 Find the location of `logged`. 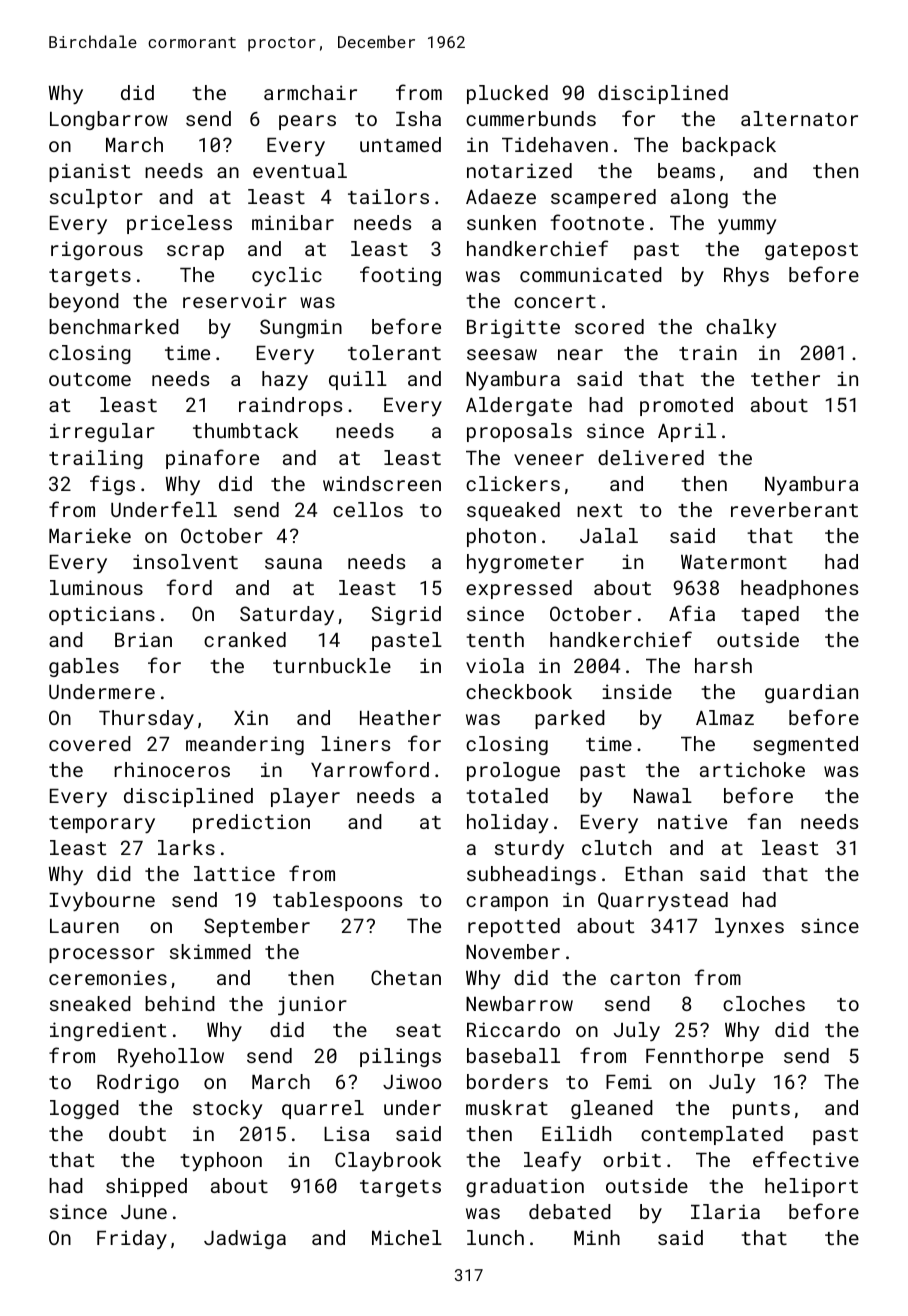

logged is located at coordinates (84, 1109).
